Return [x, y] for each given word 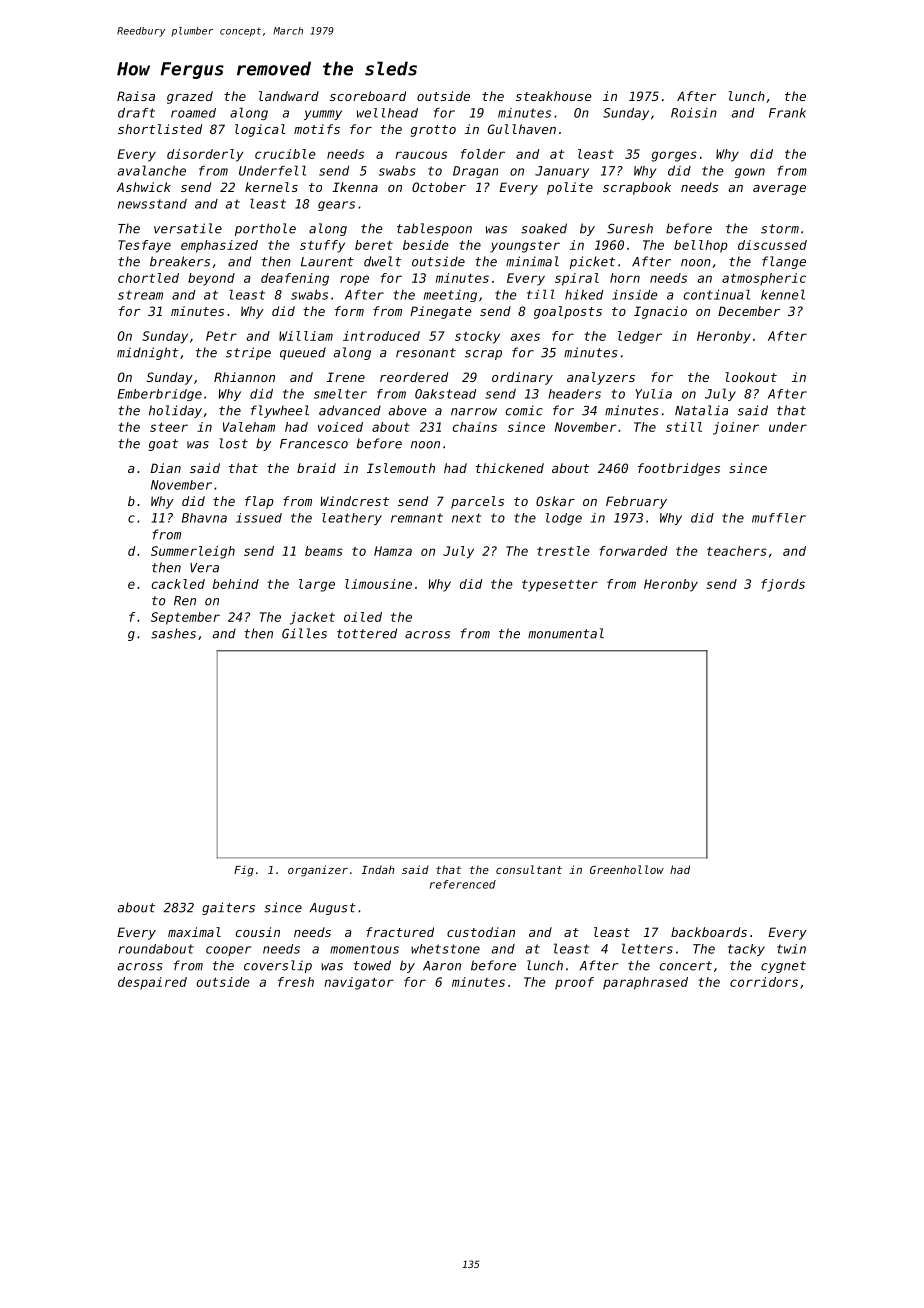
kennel [783, 294]
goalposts [568, 312]
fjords [783, 585]
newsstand [152, 204]
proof [574, 983]
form [349, 311]
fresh [296, 982]
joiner [736, 428]
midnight [147, 353]
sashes [173, 633]
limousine [378, 584]
